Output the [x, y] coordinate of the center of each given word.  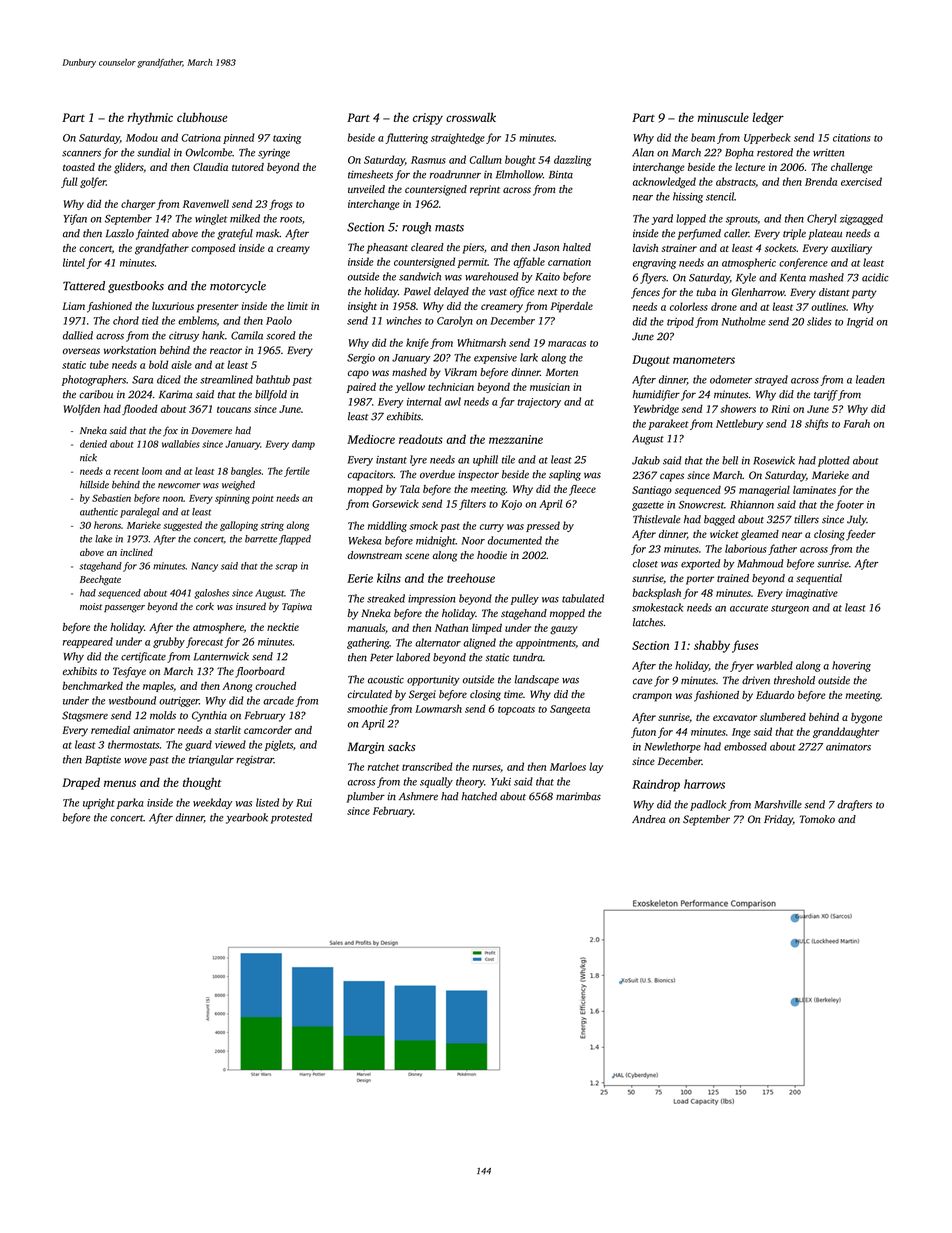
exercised [861, 181]
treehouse [471, 578]
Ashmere [418, 796]
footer [849, 505]
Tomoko [817, 819]
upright [99, 803]
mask [268, 233]
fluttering [406, 138]
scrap [286, 568]
